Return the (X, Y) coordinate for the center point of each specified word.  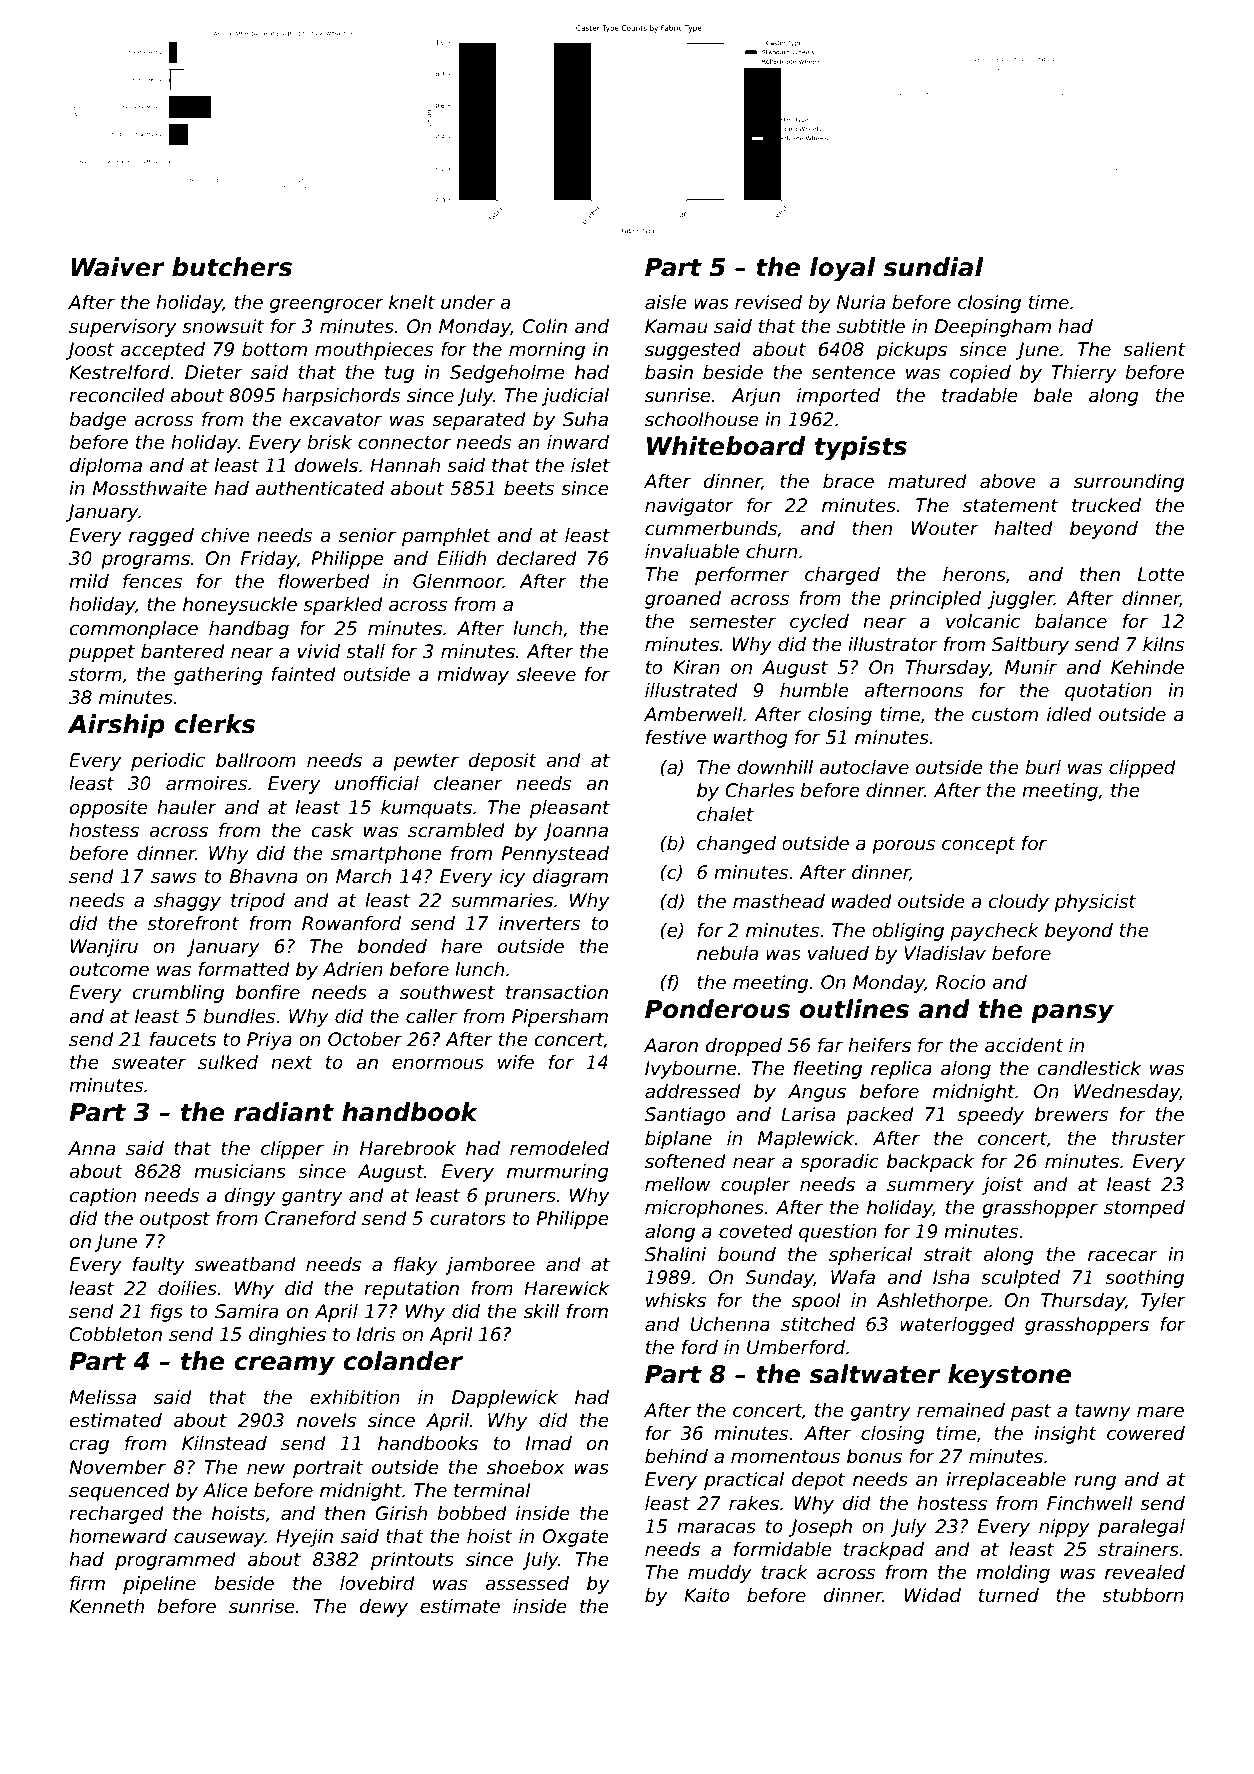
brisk (329, 442)
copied (980, 374)
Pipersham (560, 1018)
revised (768, 302)
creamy (284, 1366)
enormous (438, 1064)
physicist (1095, 903)
